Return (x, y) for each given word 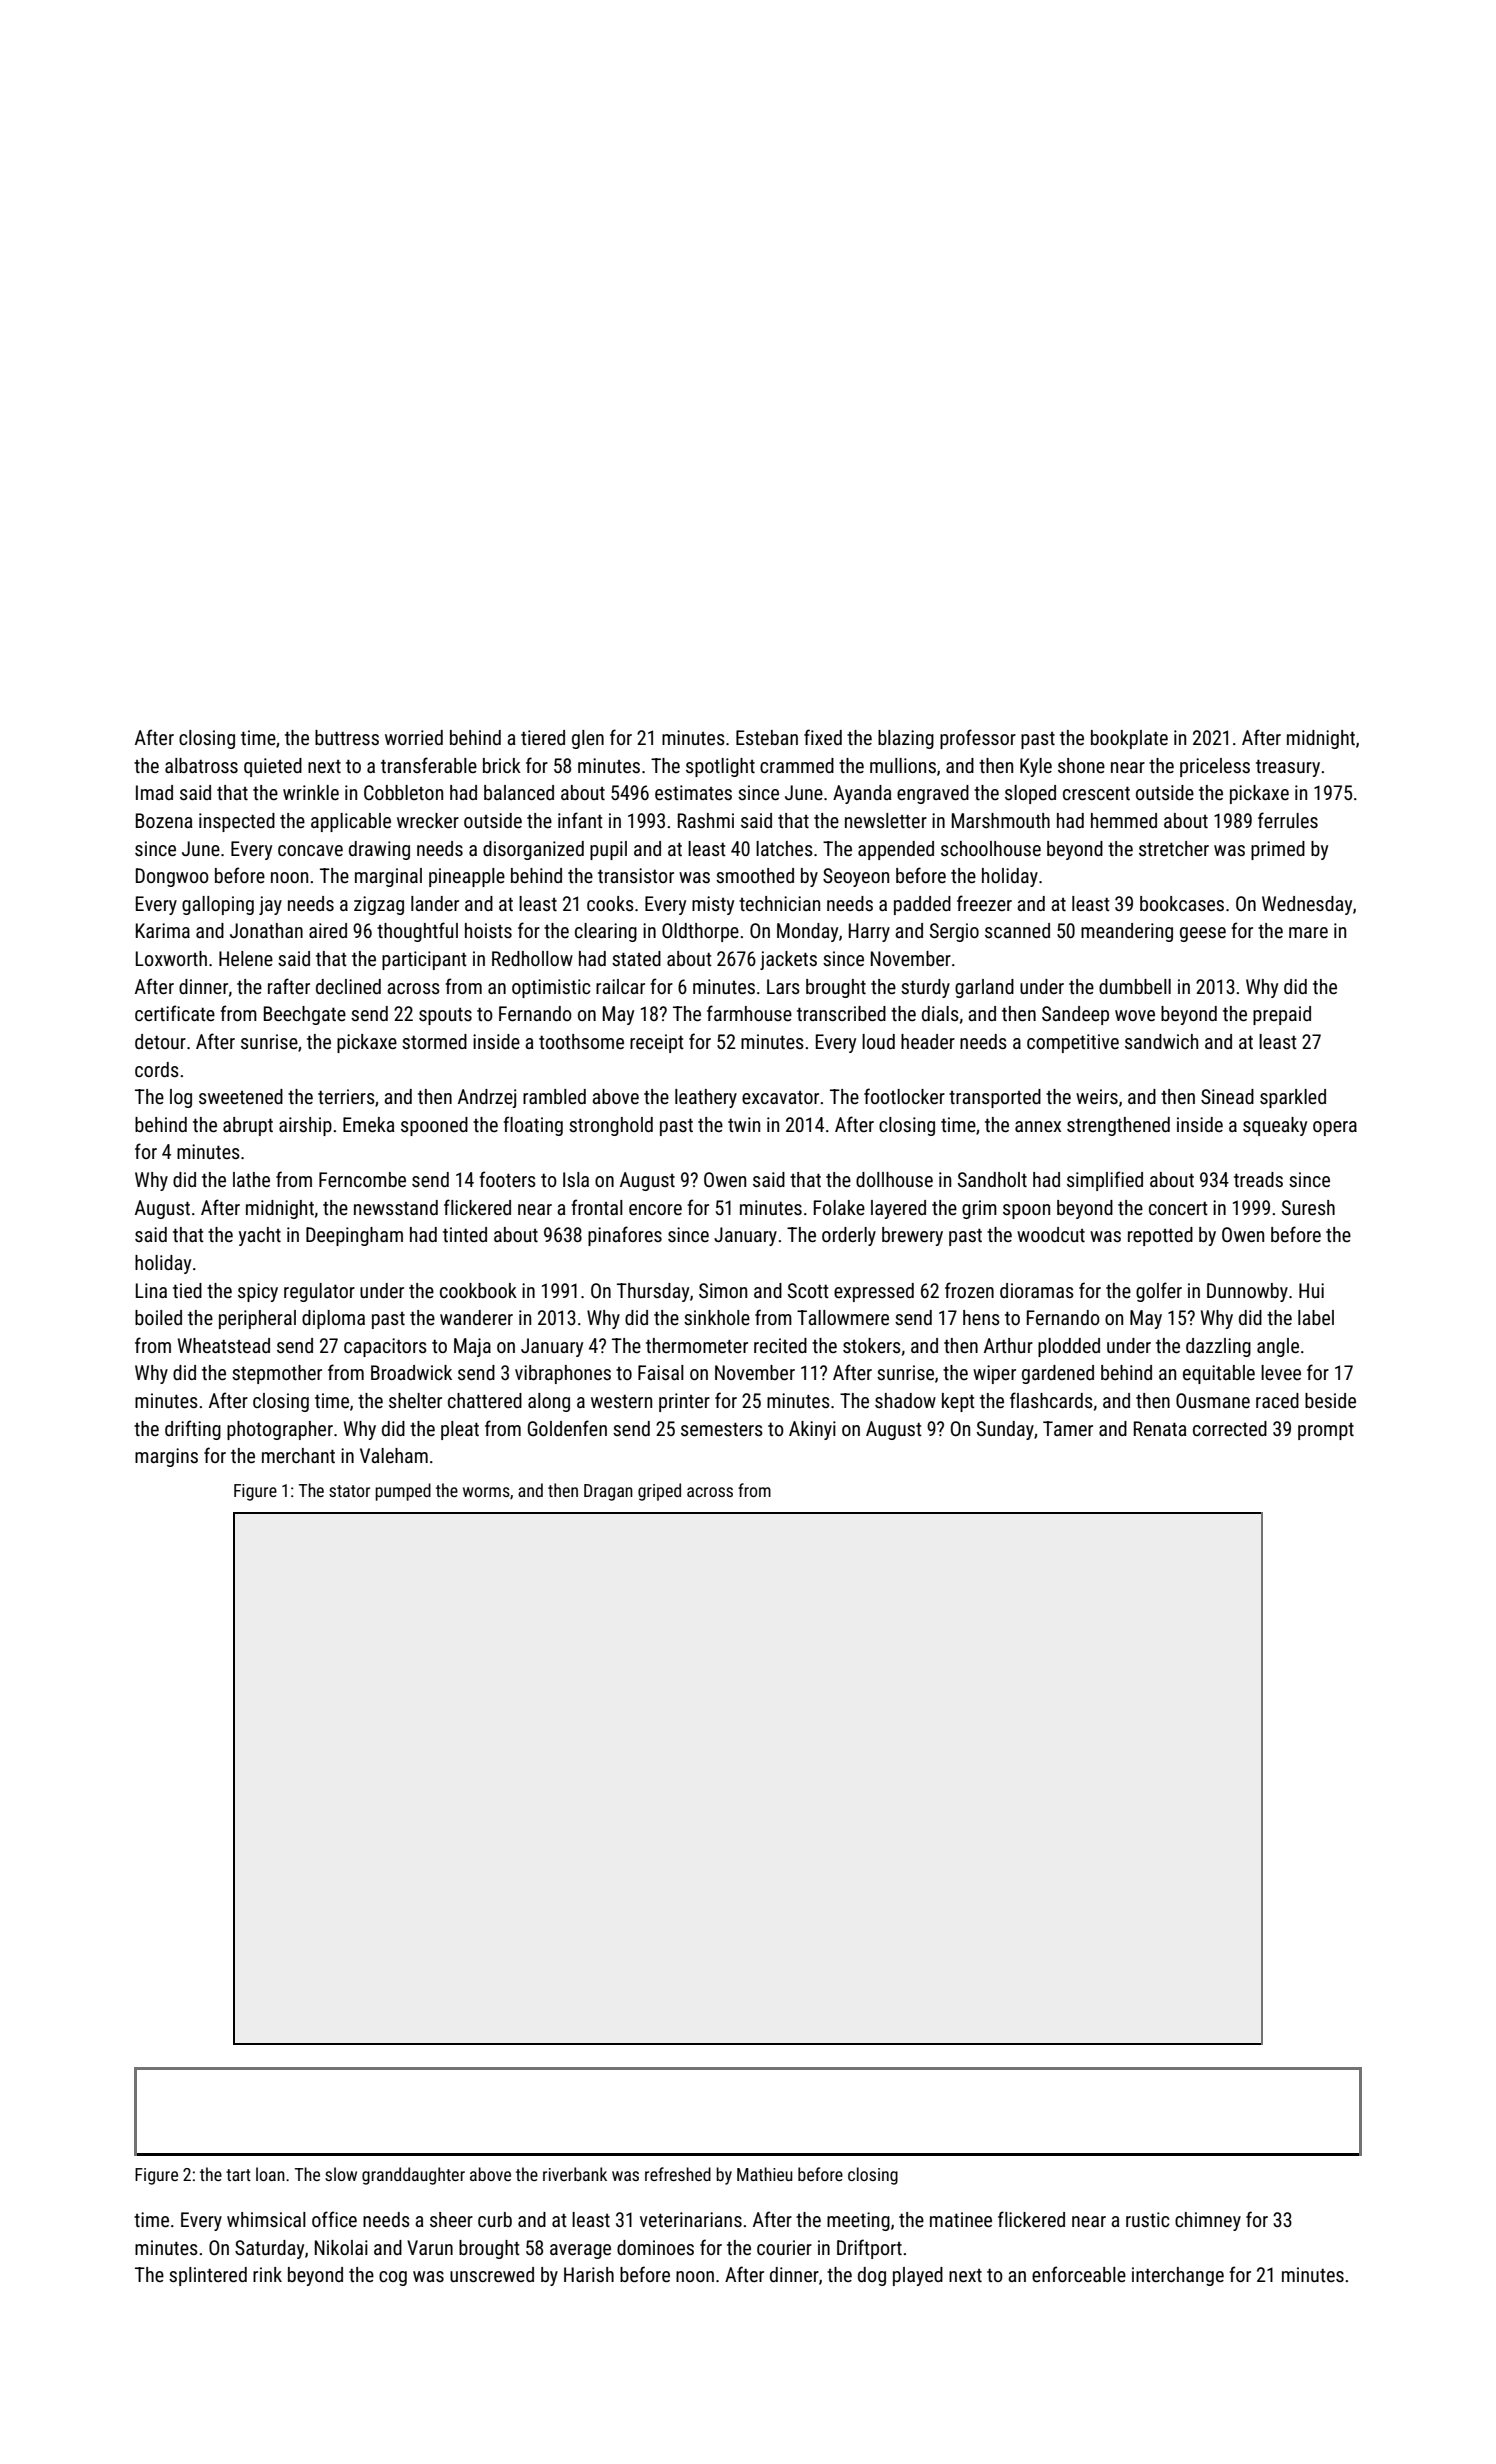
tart (238, 2175)
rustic (1147, 2219)
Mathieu (765, 2174)
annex (1038, 1126)
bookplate (1129, 739)
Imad (154, 792)
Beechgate (305, 1015)
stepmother (277, 1374)
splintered (208, 2276)
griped (659, 1492)
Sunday (1005, 1430)
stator (349, 1491)
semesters (722, 1429)
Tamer (1068, 1428)
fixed (823, 737)
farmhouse (749, 1013)
